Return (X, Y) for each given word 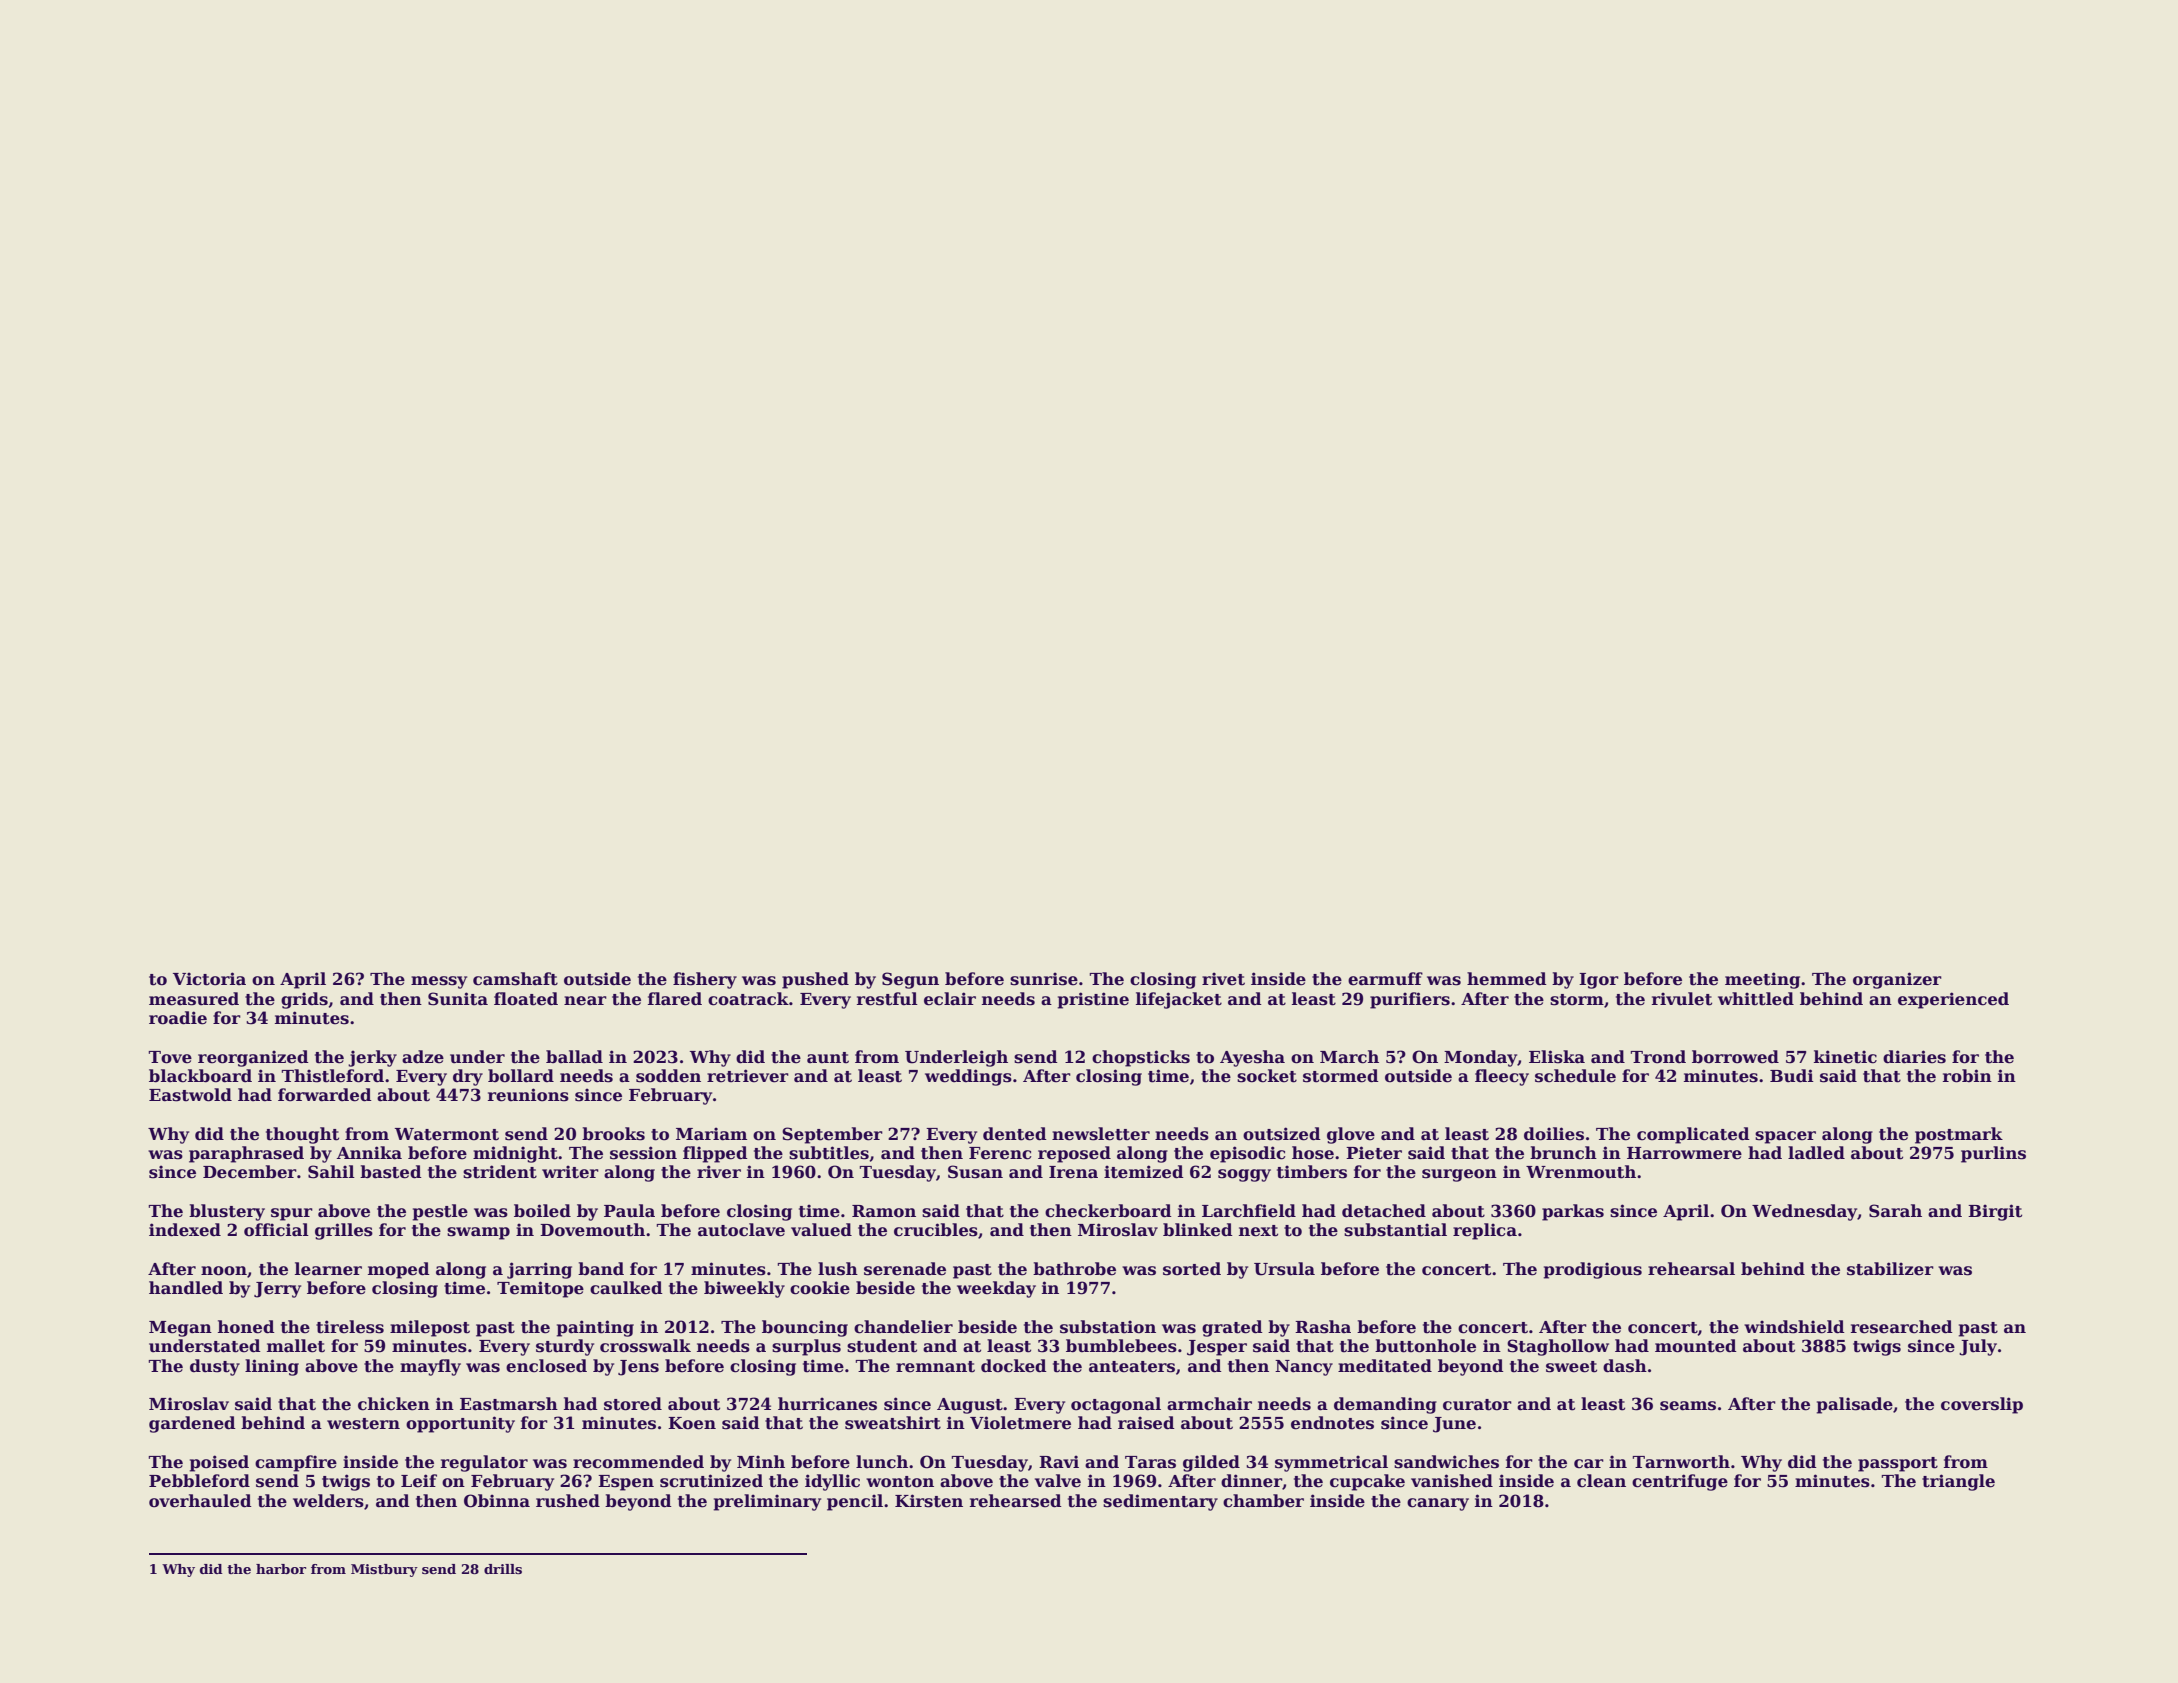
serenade (905, 1269)
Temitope (540, 1289)
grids (304, 1000)
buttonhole (1425, 1346)
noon (224, 1271)
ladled (1816, 1153)
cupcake (1367, 1482)
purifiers (1410, 1000)
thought (302, 1135)
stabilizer (1890, 1269)
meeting (1762, 980)
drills (503, 1569)
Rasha (1323, 1327)
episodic (1247, 1154)
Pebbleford (199, 1481)
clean (1601, 1481)
